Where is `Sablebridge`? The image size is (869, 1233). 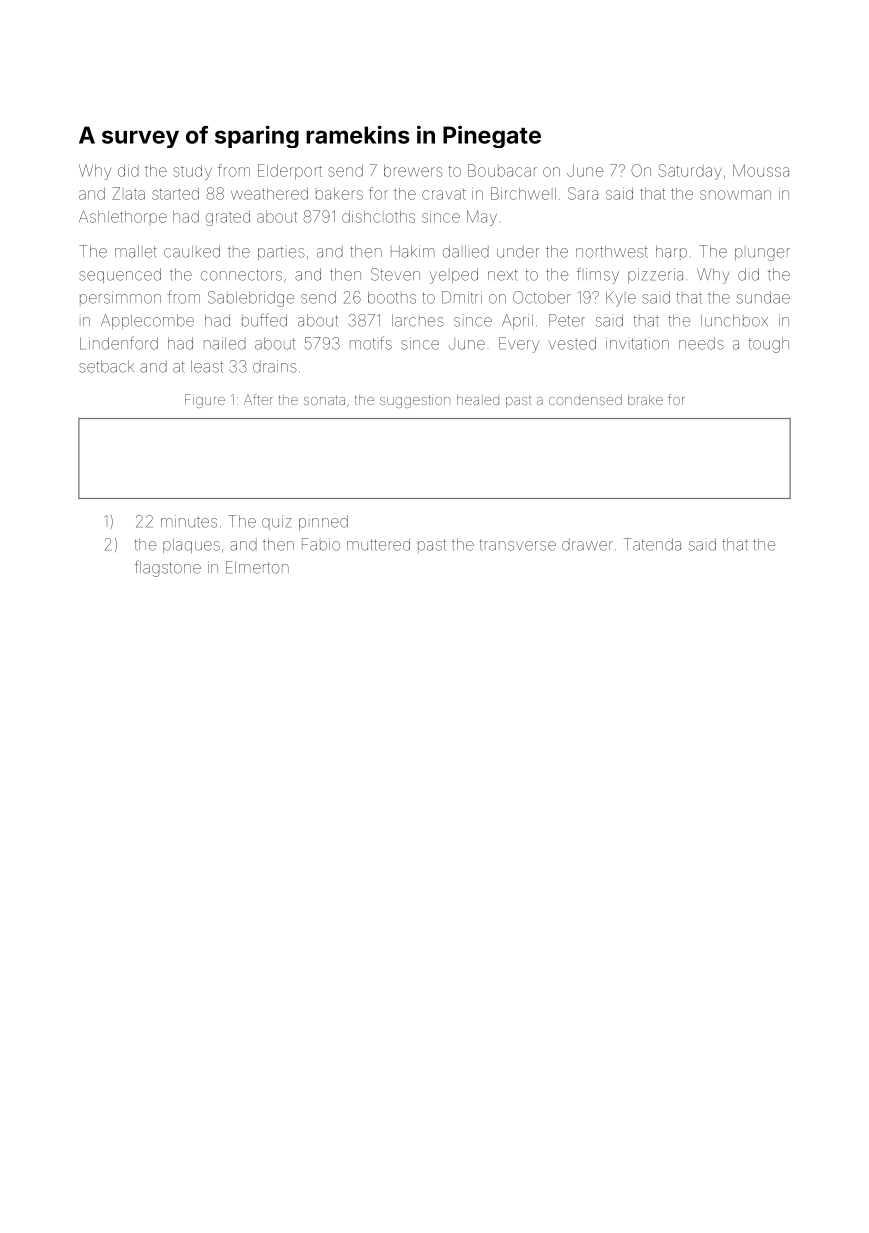
Sablebridge is located at coordinates (251, 299).
